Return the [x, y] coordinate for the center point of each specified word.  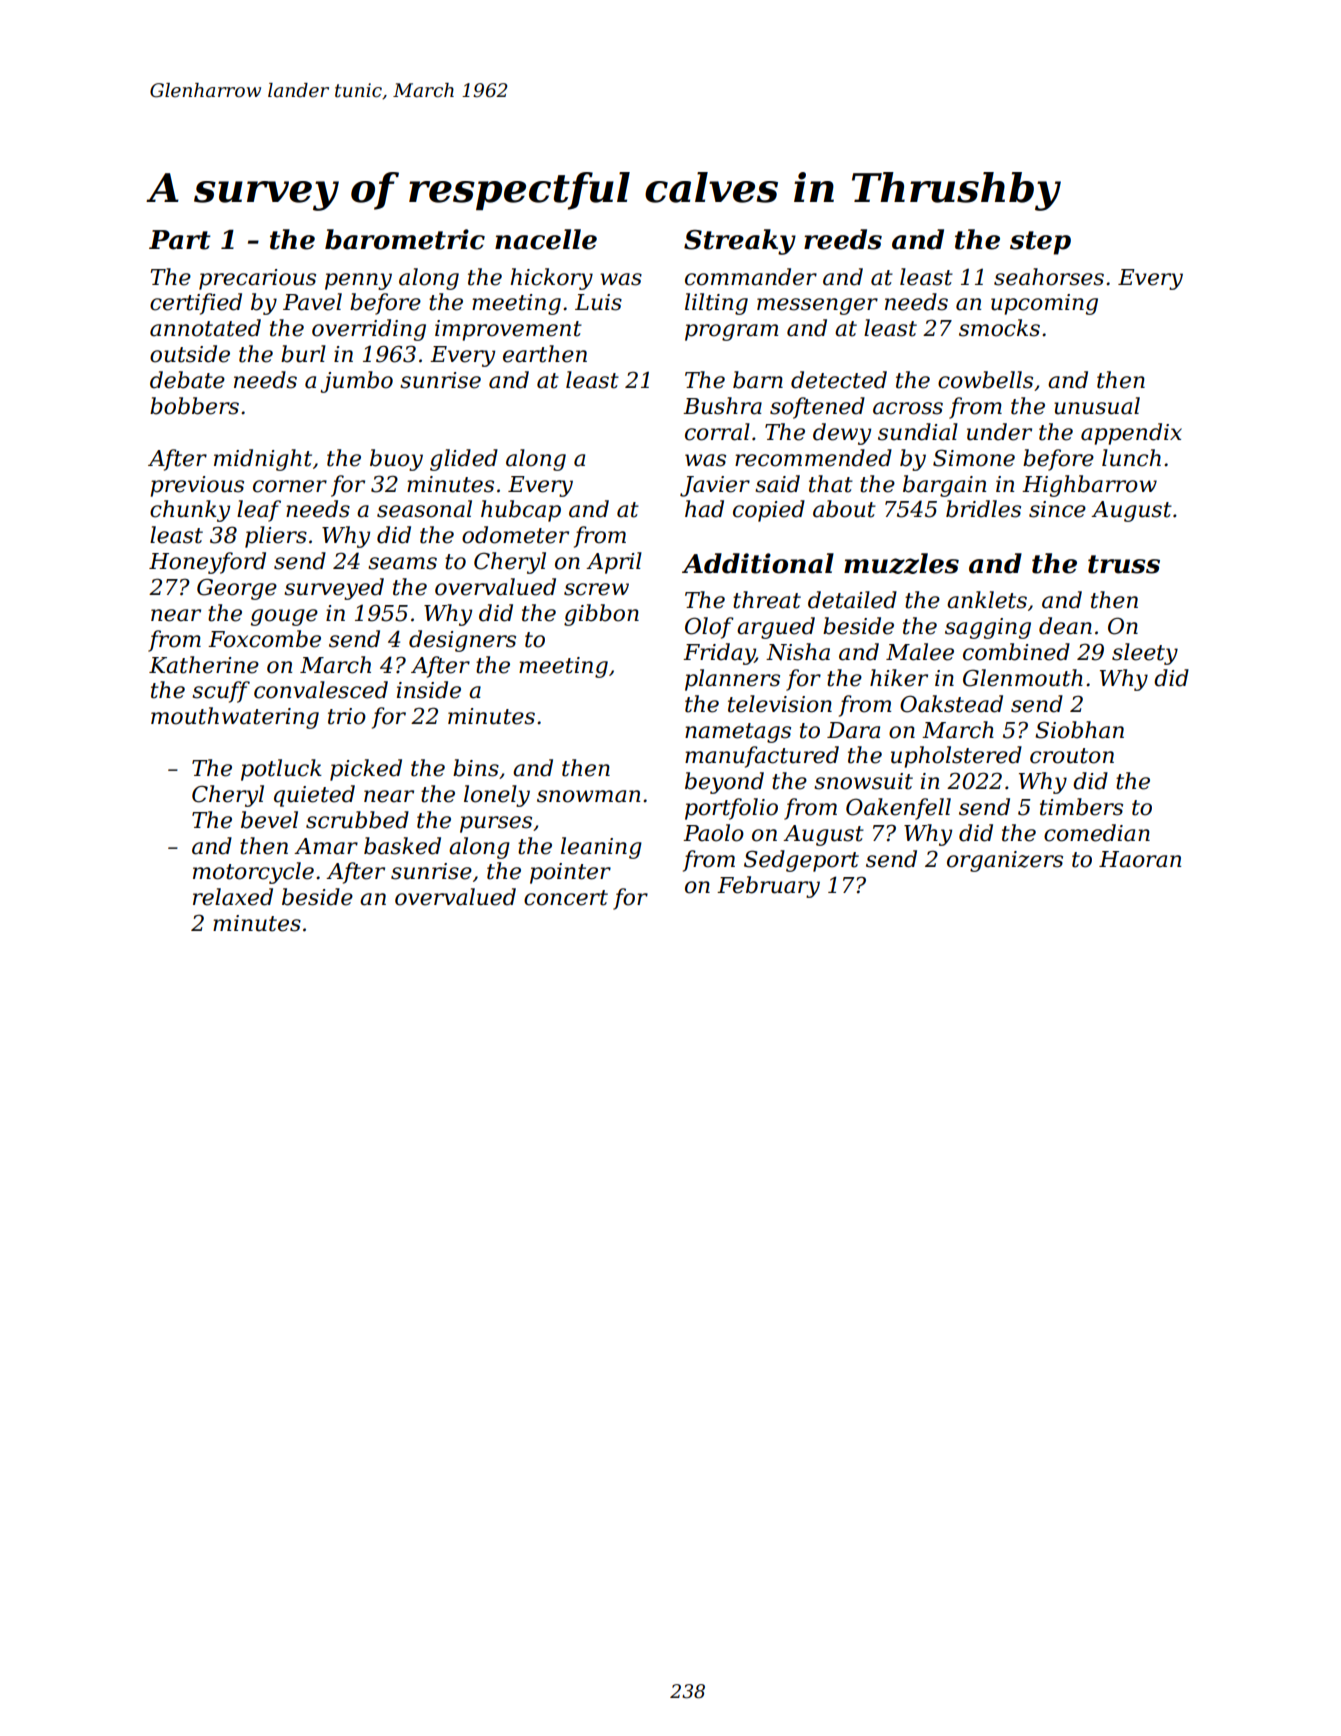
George [237, 589]
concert [566, 898]
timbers [1081, 807]
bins [476, 768]
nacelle [546, 239]
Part [180, 240]
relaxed [233, 897]
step [1040, 243]
